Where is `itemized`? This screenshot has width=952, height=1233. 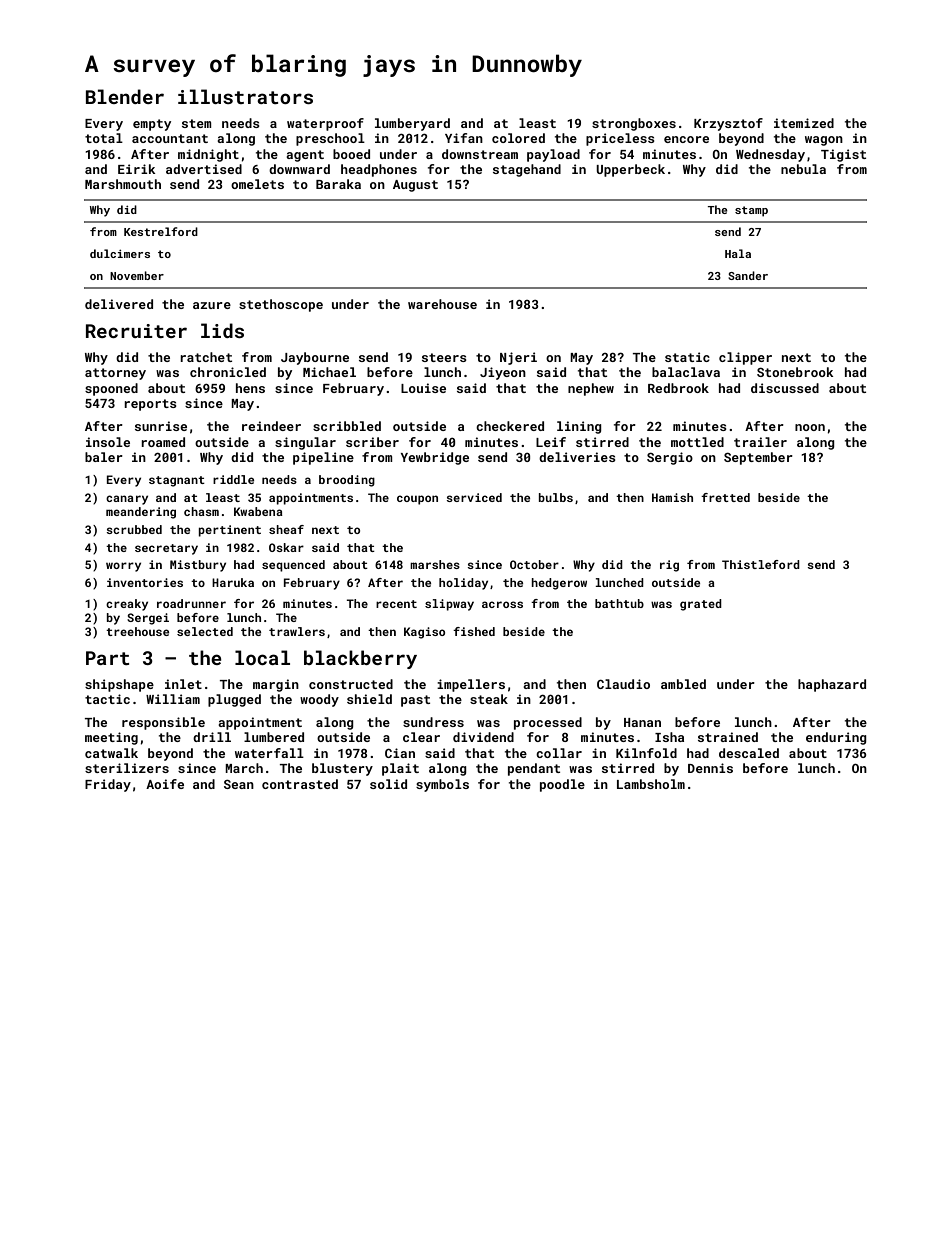
itemized is located at coordinates (804, 123).
